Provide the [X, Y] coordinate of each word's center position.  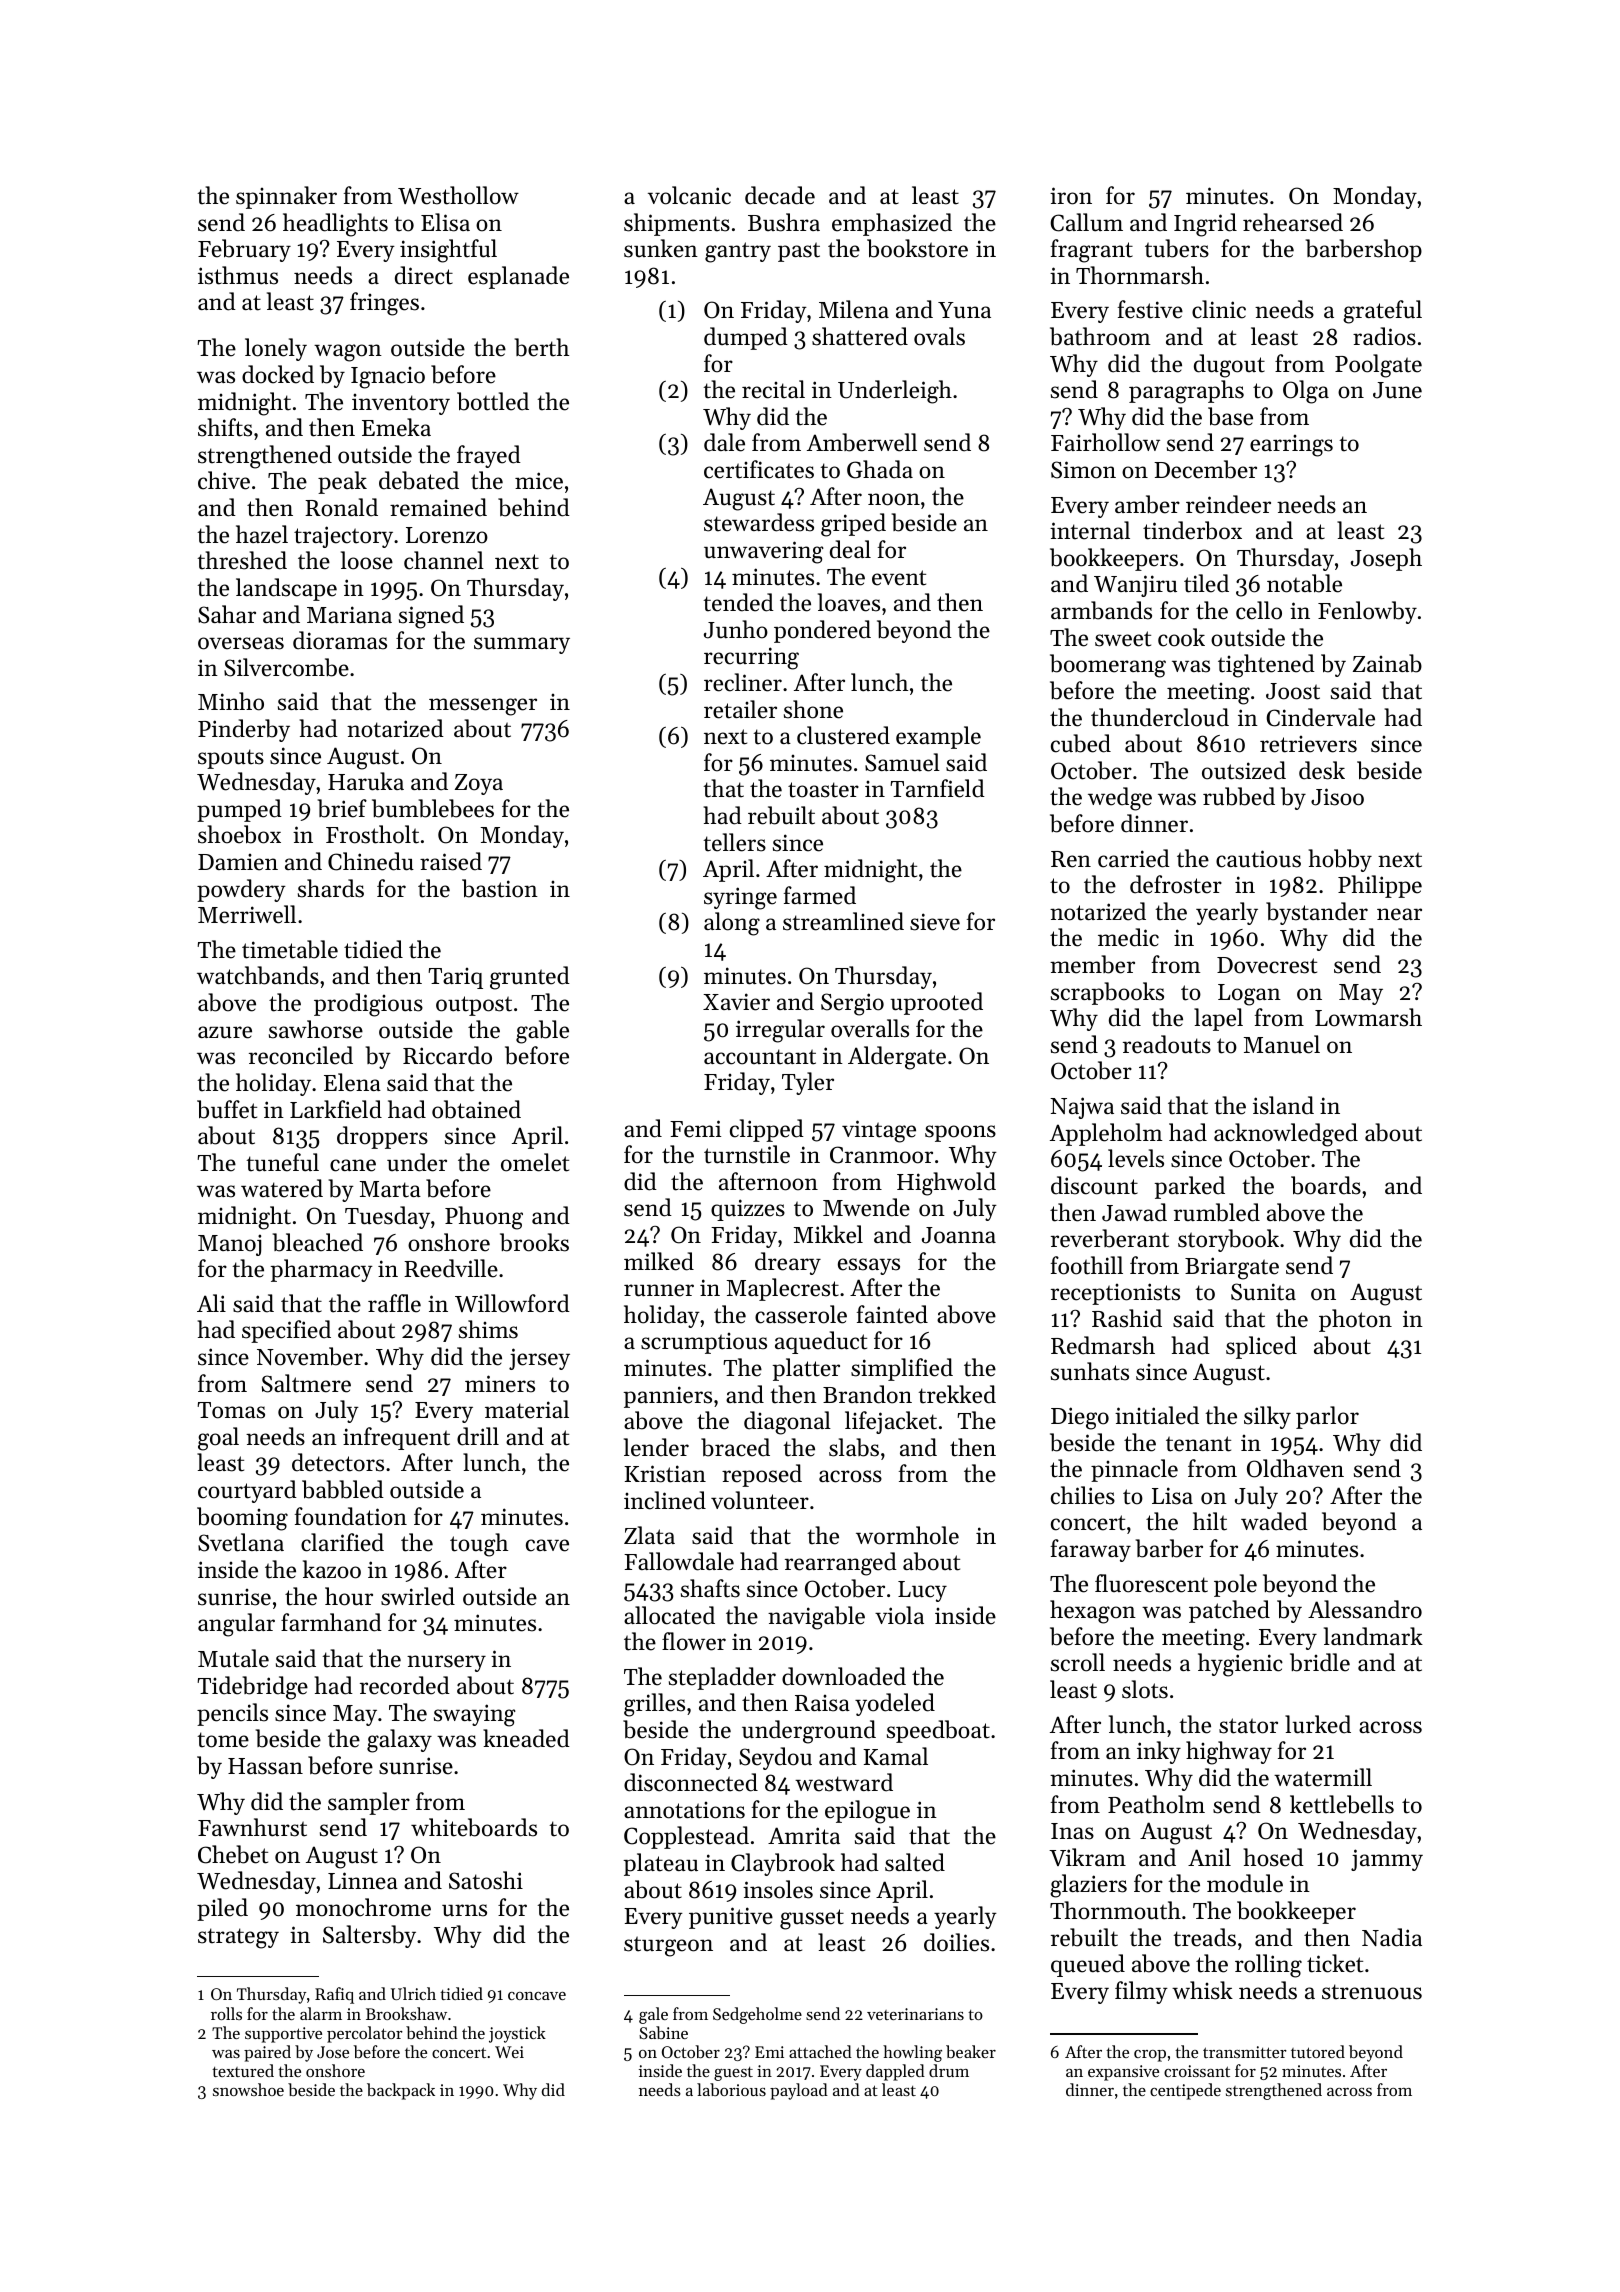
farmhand [331, 1622]
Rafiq [334, 1995]
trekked [957, 1394]
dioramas [340, 640]
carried [1134, 858]
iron [1071, 196]
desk [1322, 770]
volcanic [689, 195]
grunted [530, 978]
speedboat [938, 1731]
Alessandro [1365, 1609]
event [899, 578]
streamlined [843, 921]
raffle [394, 1303]
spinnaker [286, 197]
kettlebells [1342, 1804]
